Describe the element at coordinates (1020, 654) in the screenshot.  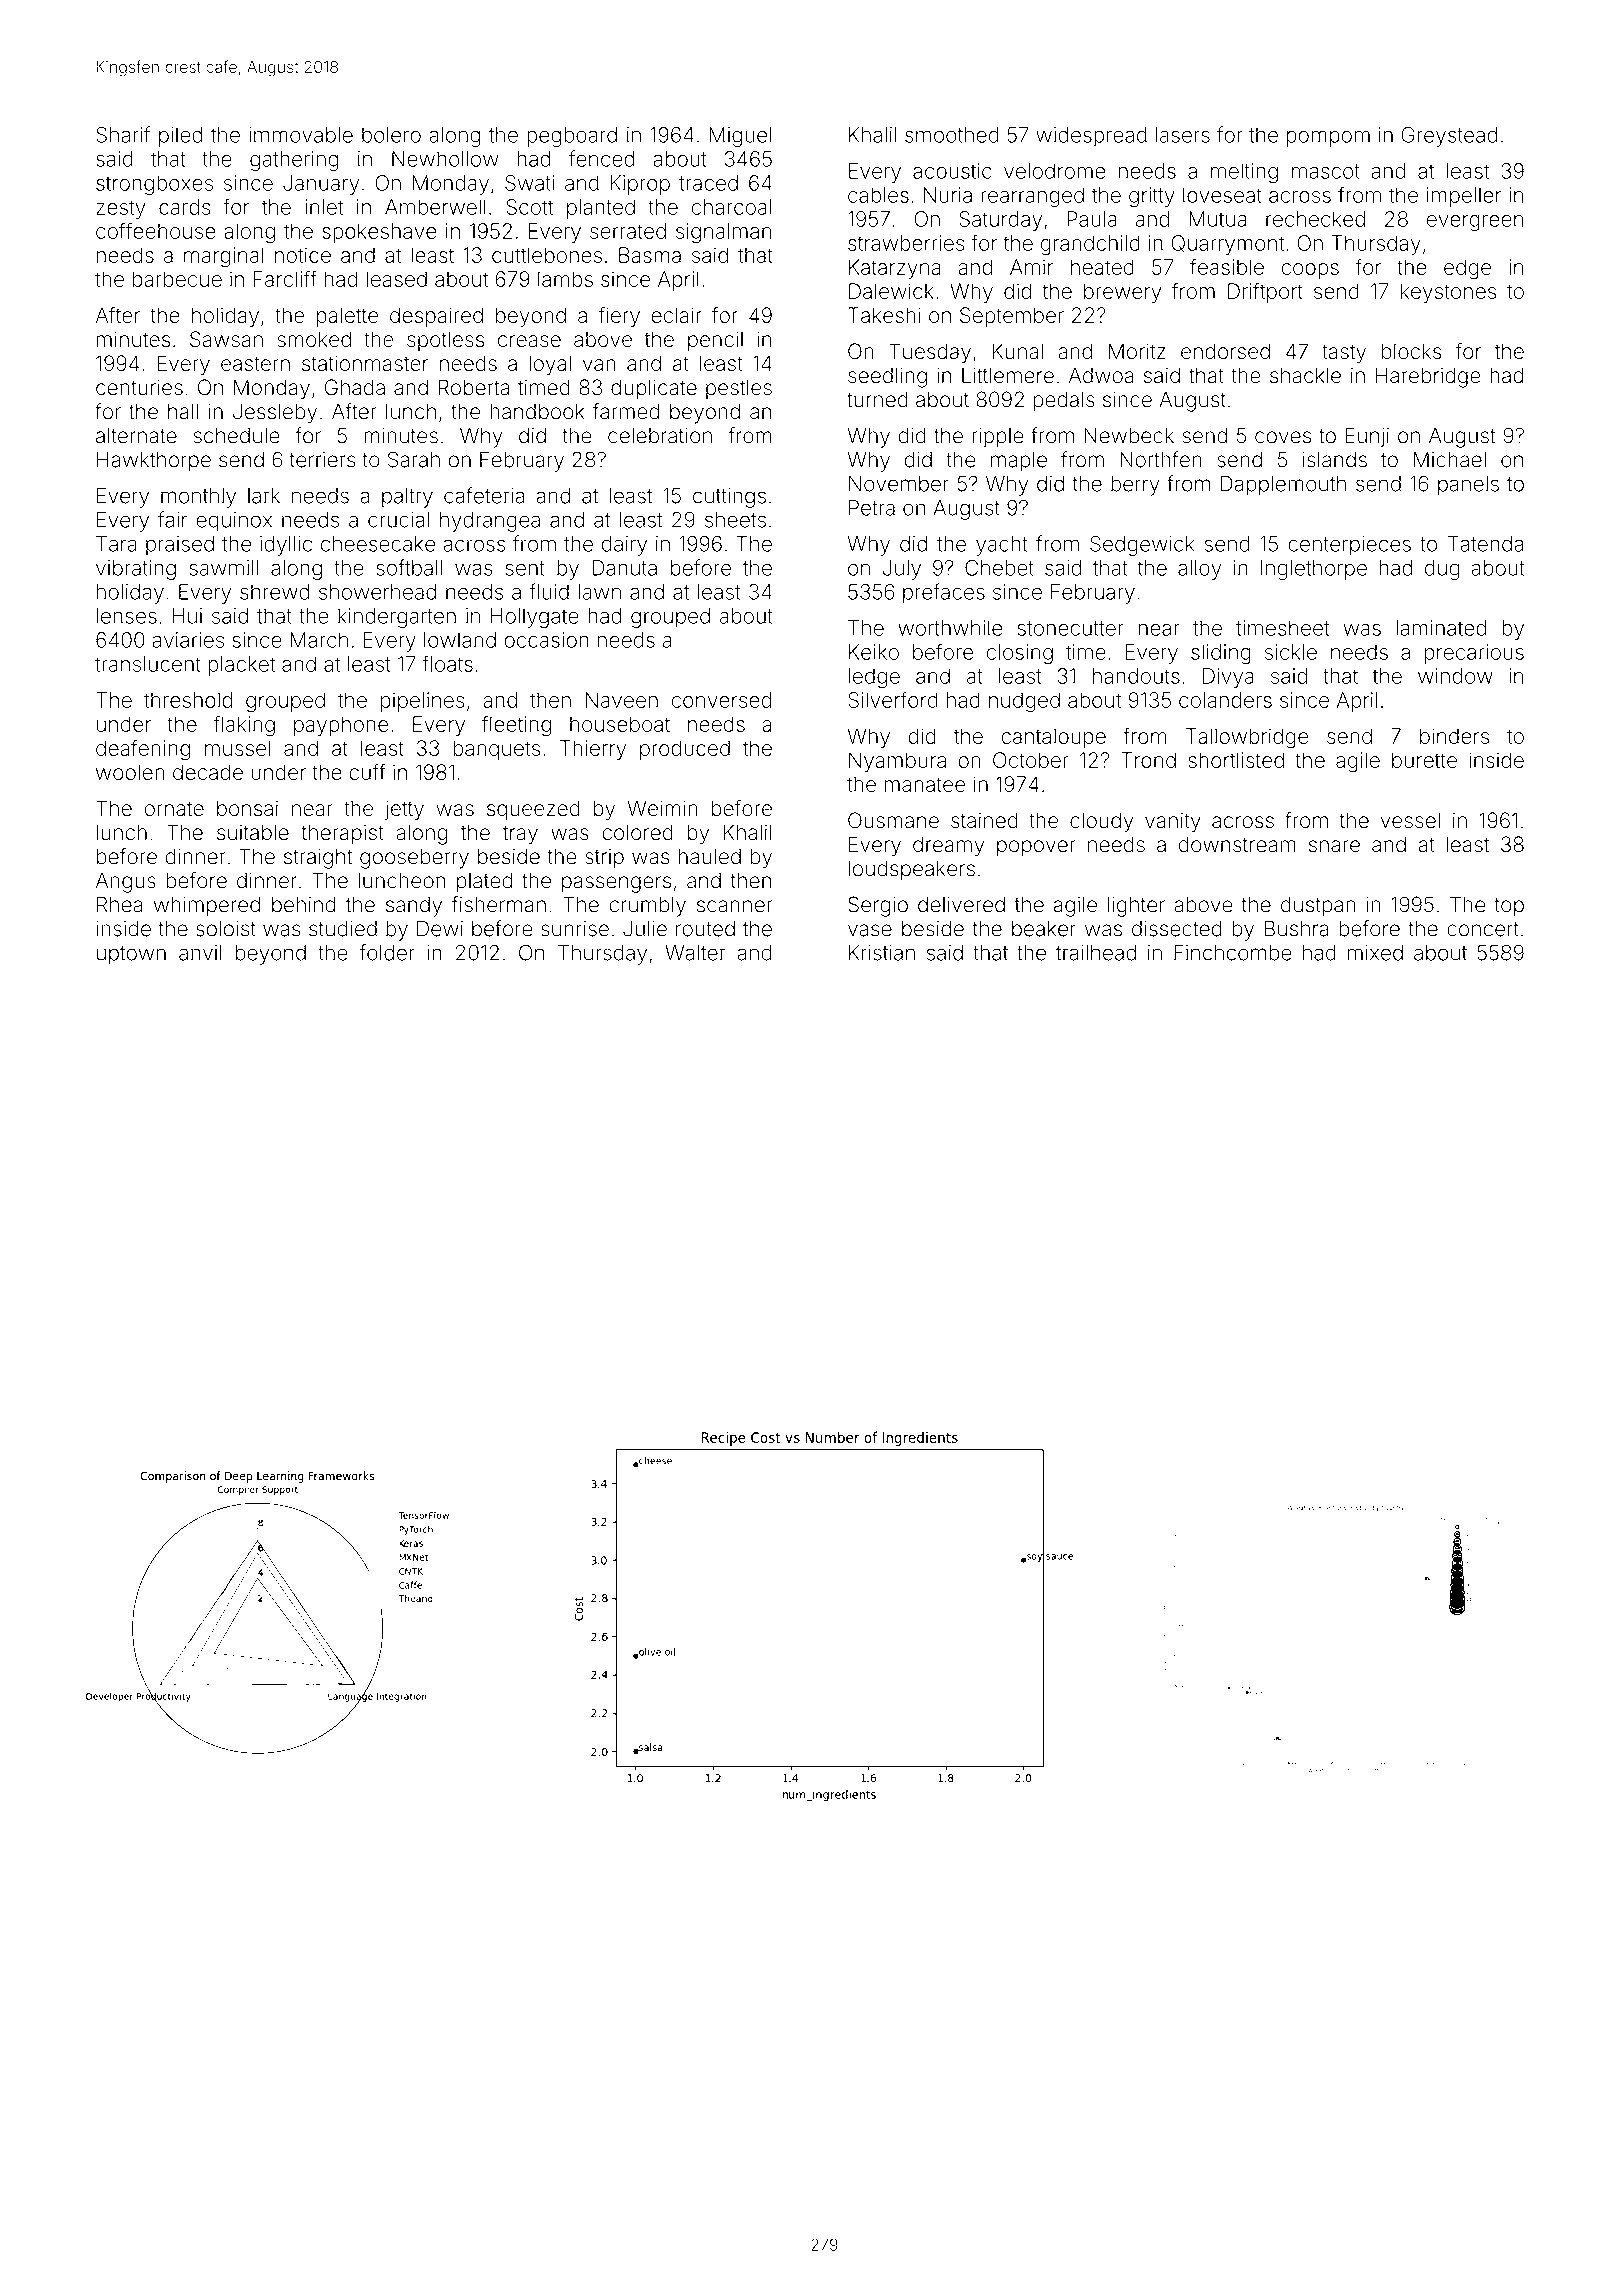
I see `closing` at that location.
